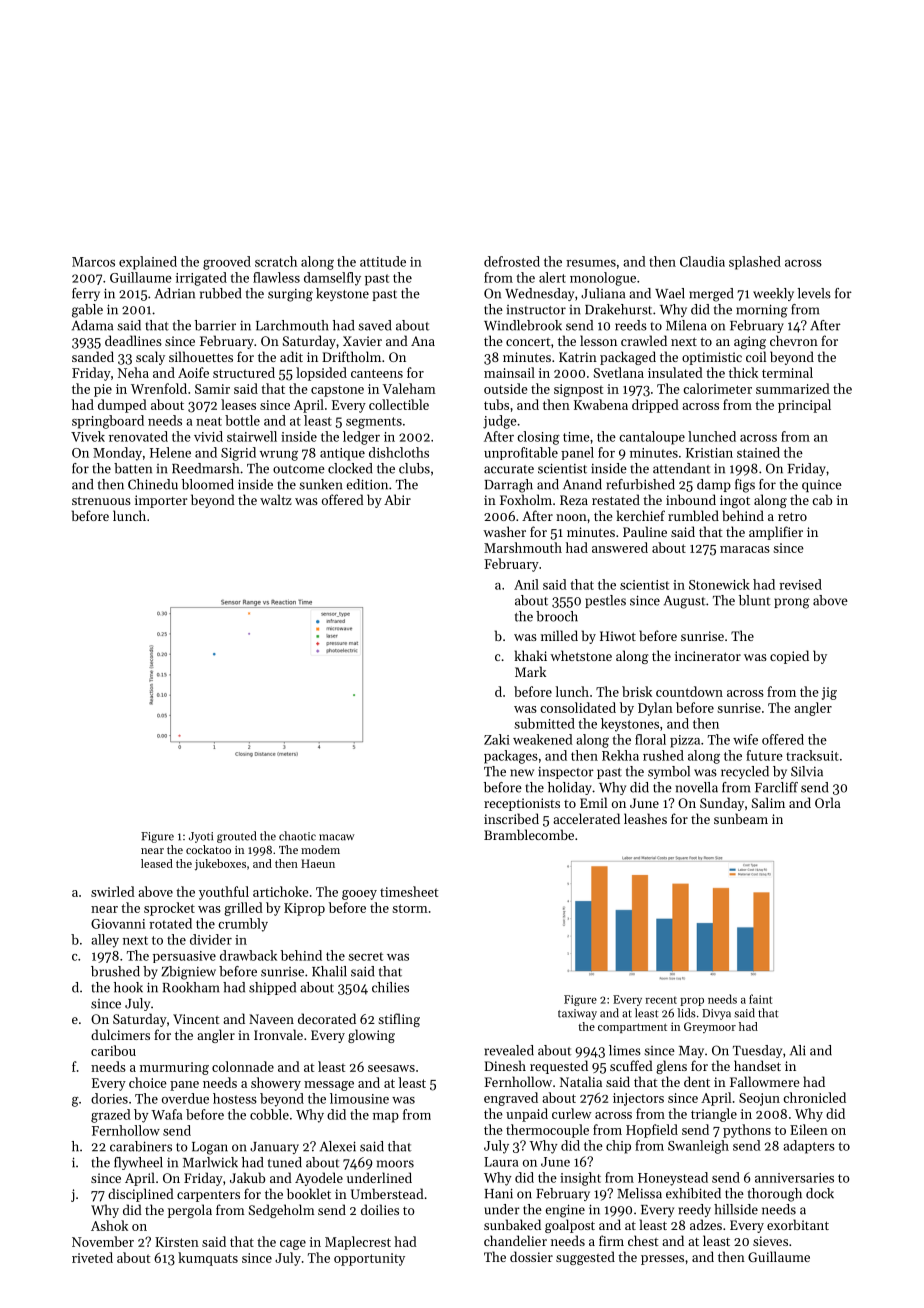 Image resolution: width=924 pixels, height=1308 pixels. I want to click on moors, so click(395, 1164).
